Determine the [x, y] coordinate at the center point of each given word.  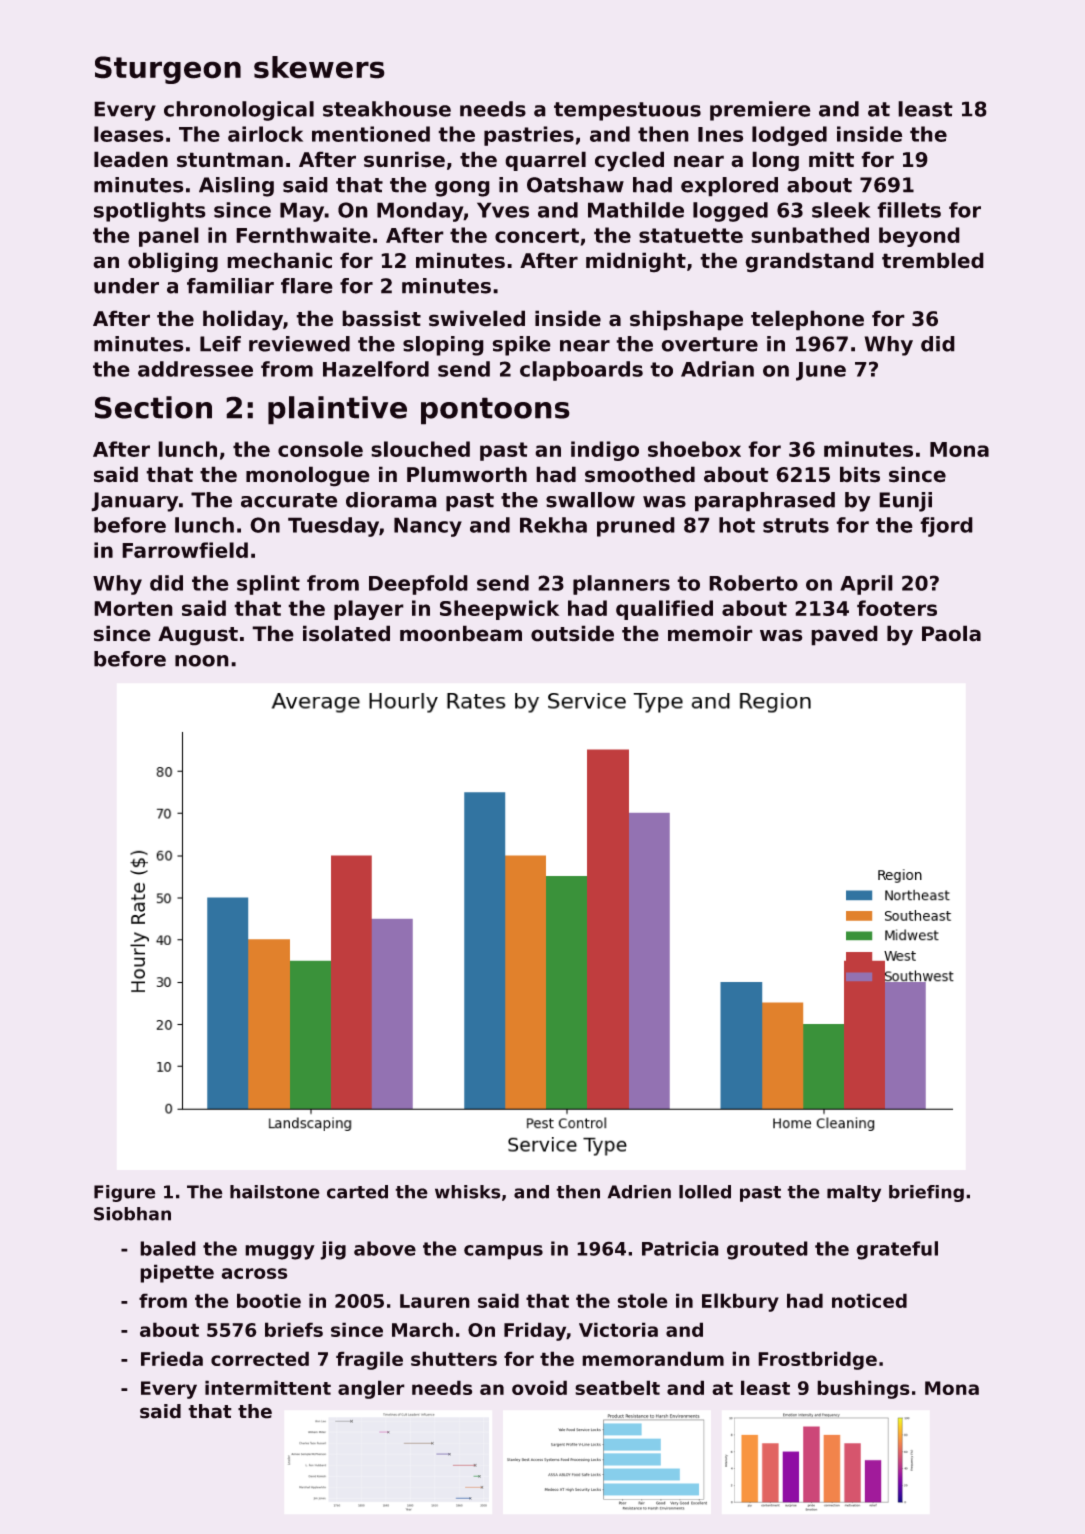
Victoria [618, 1329]
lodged [789, 136]
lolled [705, 1192]
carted [357, 1192]
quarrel [545, 161]
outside [572, 633]
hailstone [275, 1192]
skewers [319, 67]
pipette [177, 1273]
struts [796, 525]
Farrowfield [185, 550]
